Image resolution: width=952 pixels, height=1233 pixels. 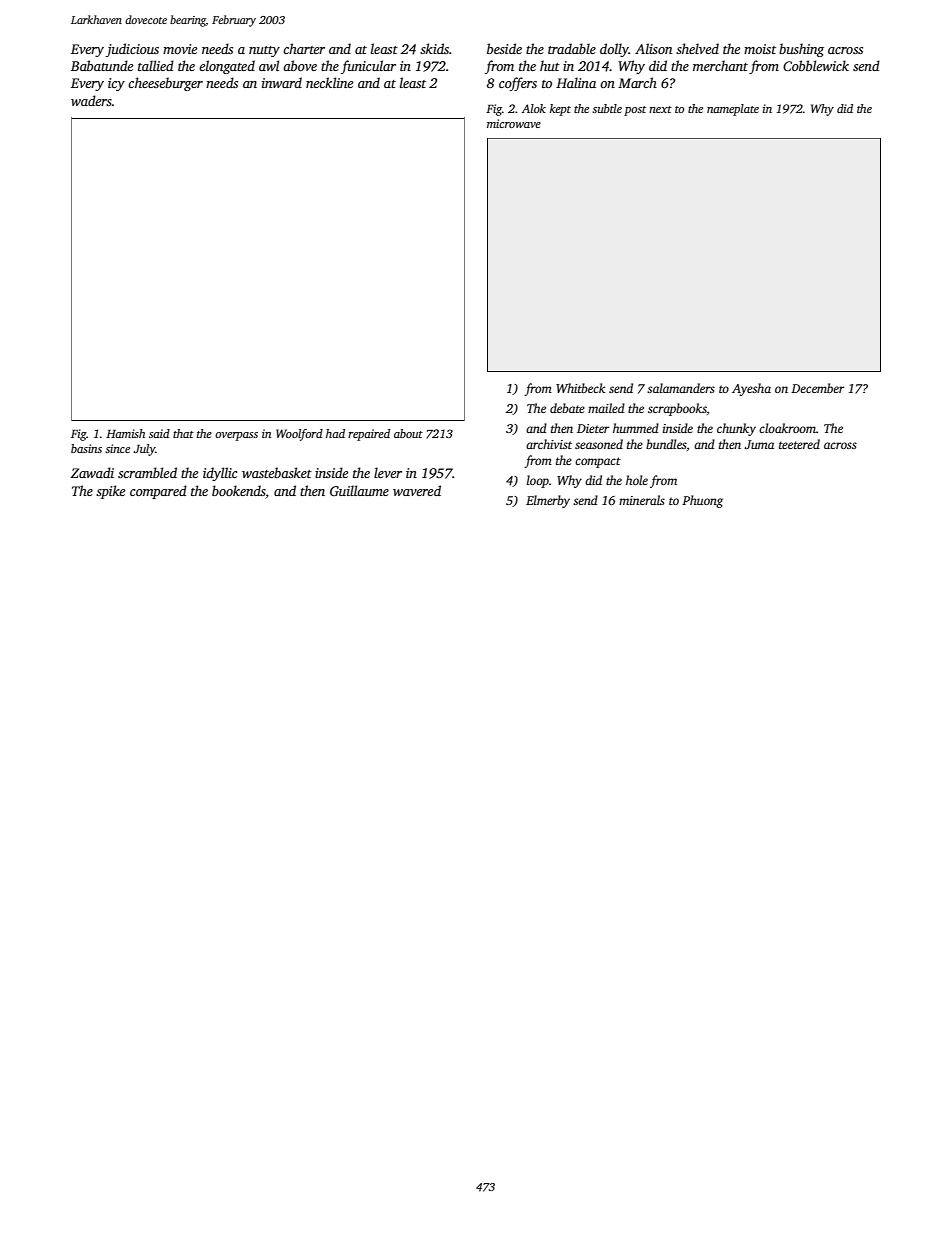 What do you see at coordinates (514, 123) in the screenshot?
I see `microwave` at bounding box center [514, 123].
